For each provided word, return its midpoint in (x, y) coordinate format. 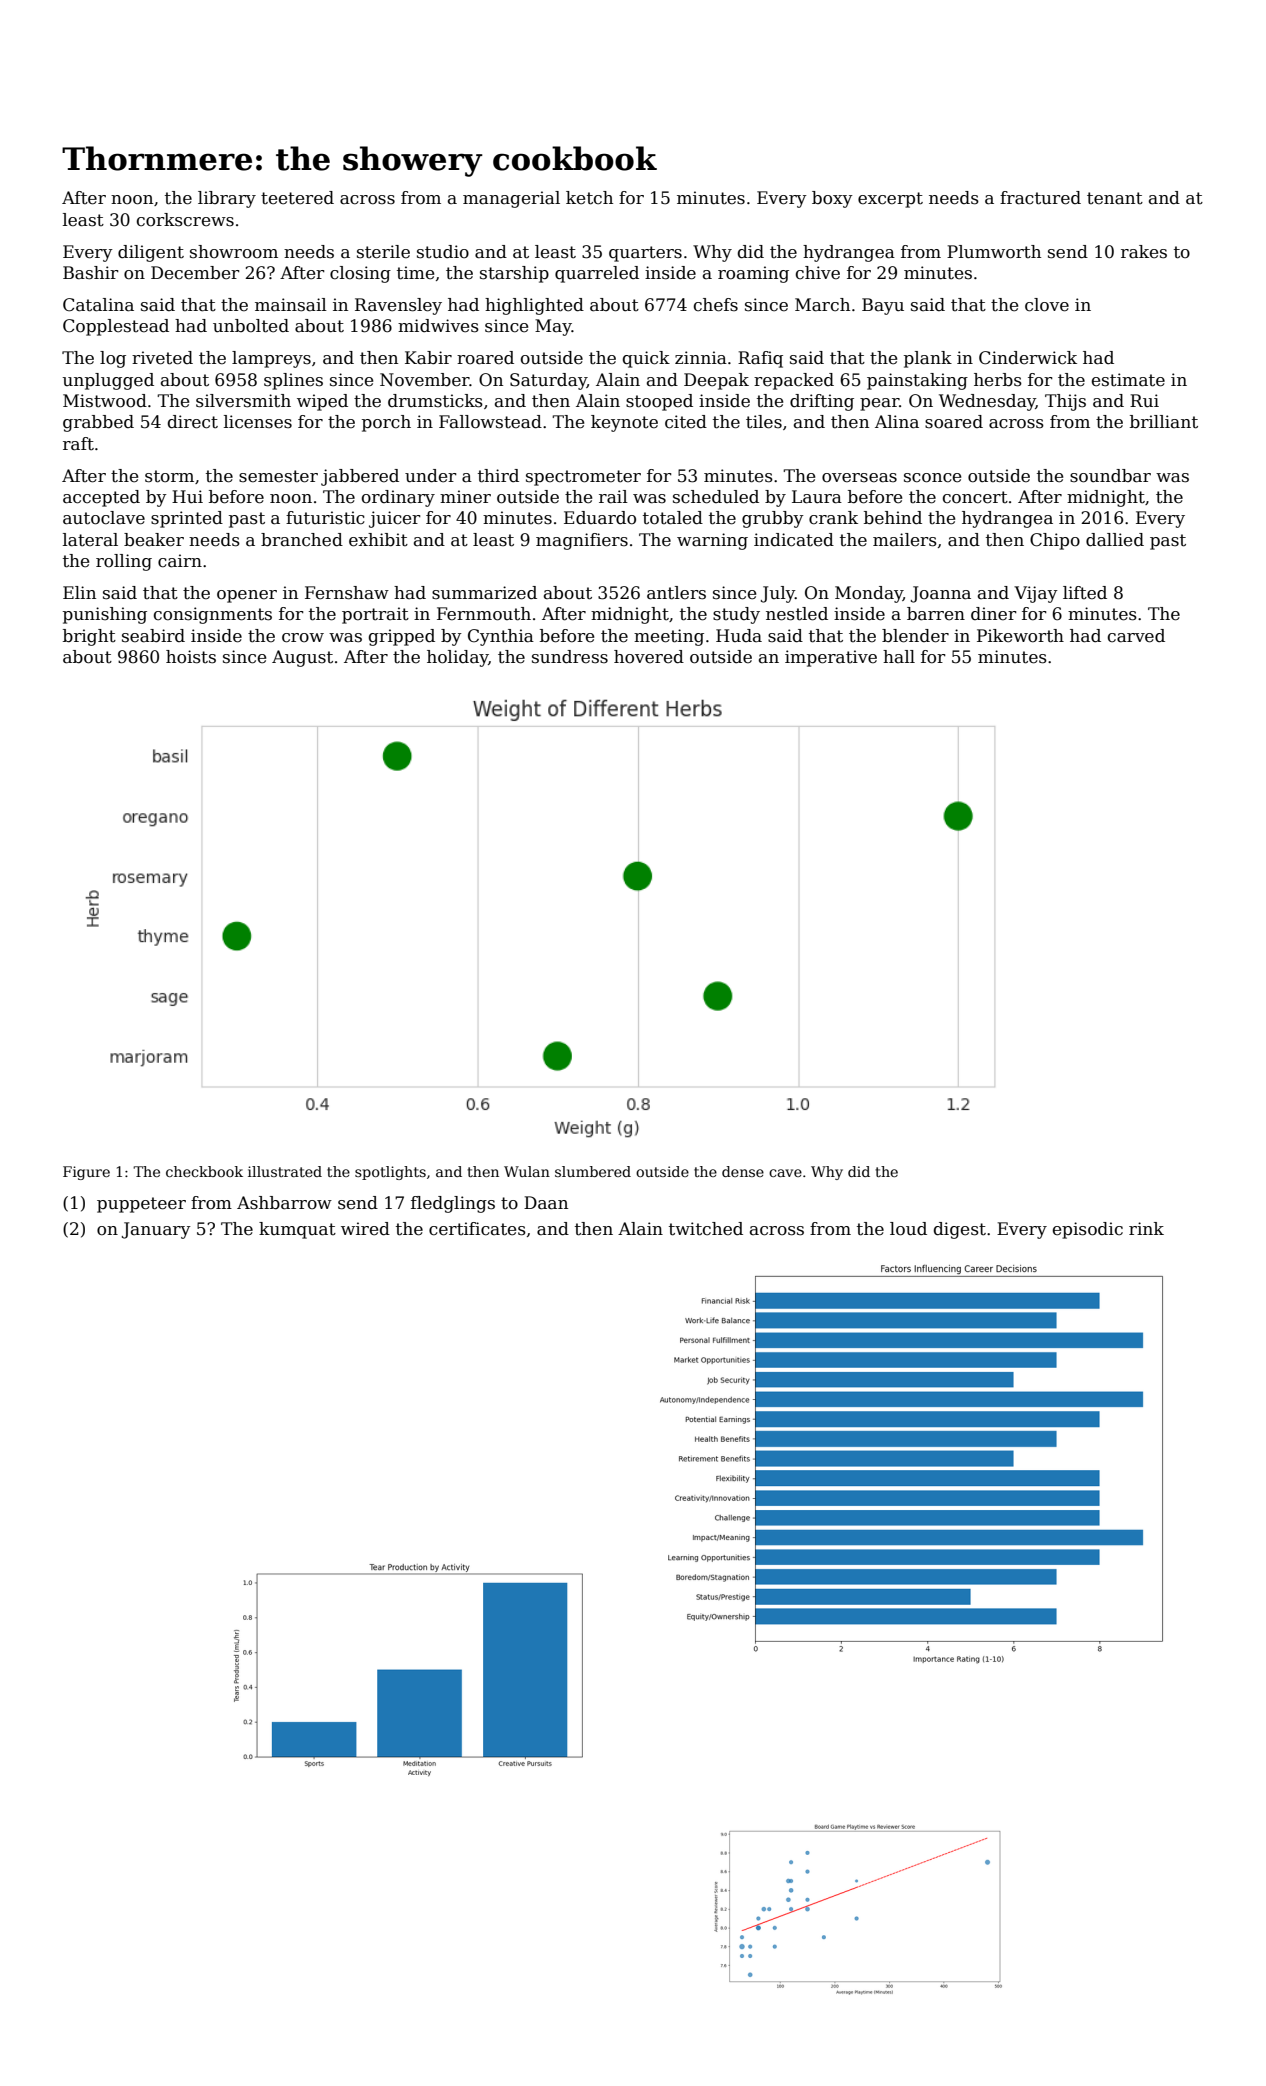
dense (743, 1171)
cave (785, 1173)
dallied (1115, 540)
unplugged (108, 381)
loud (908, 1229)
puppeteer (141, 1205)
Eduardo (600, 518)
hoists (191, 657)
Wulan (527, 1171)
